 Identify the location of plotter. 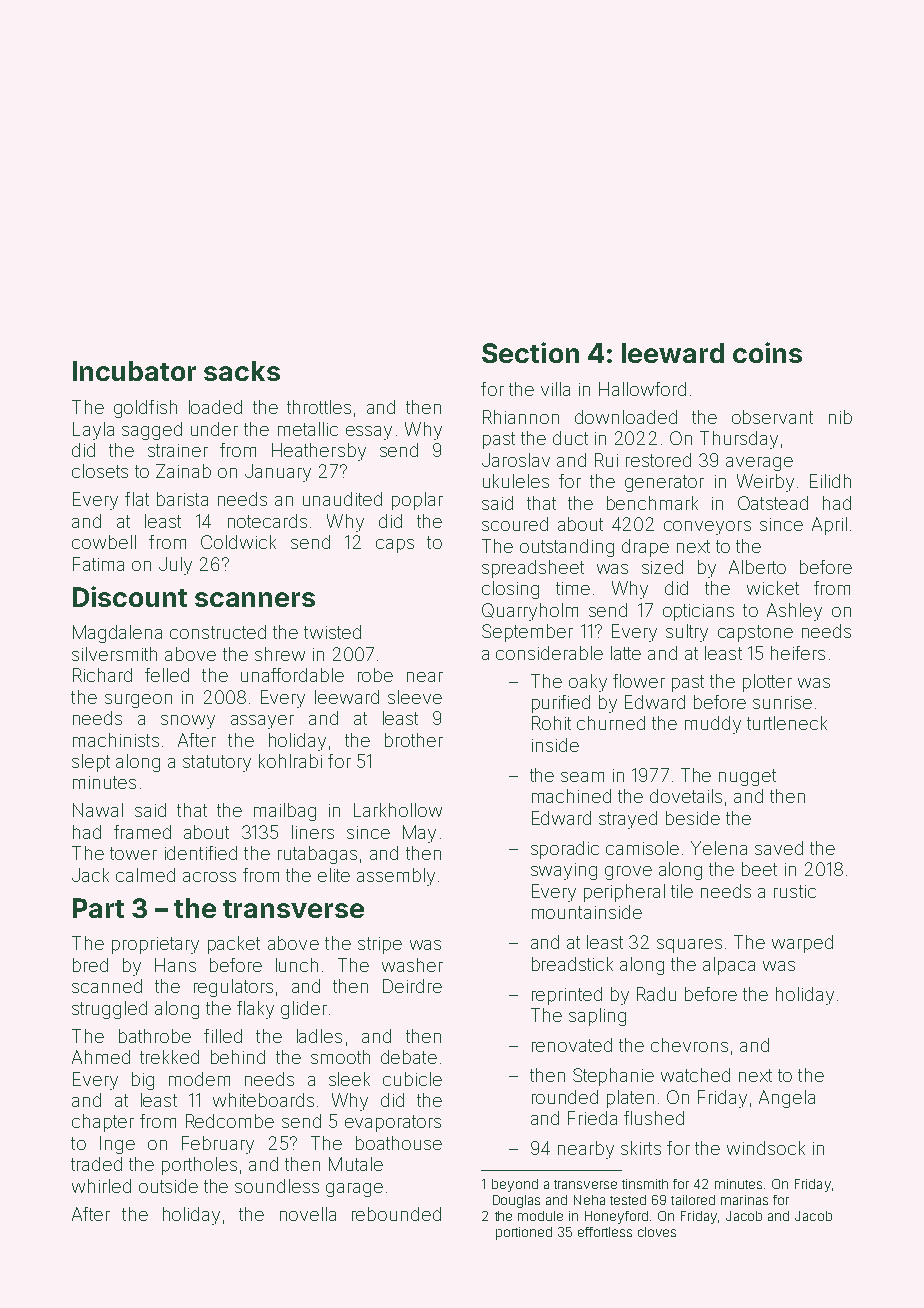
(767, 683).
